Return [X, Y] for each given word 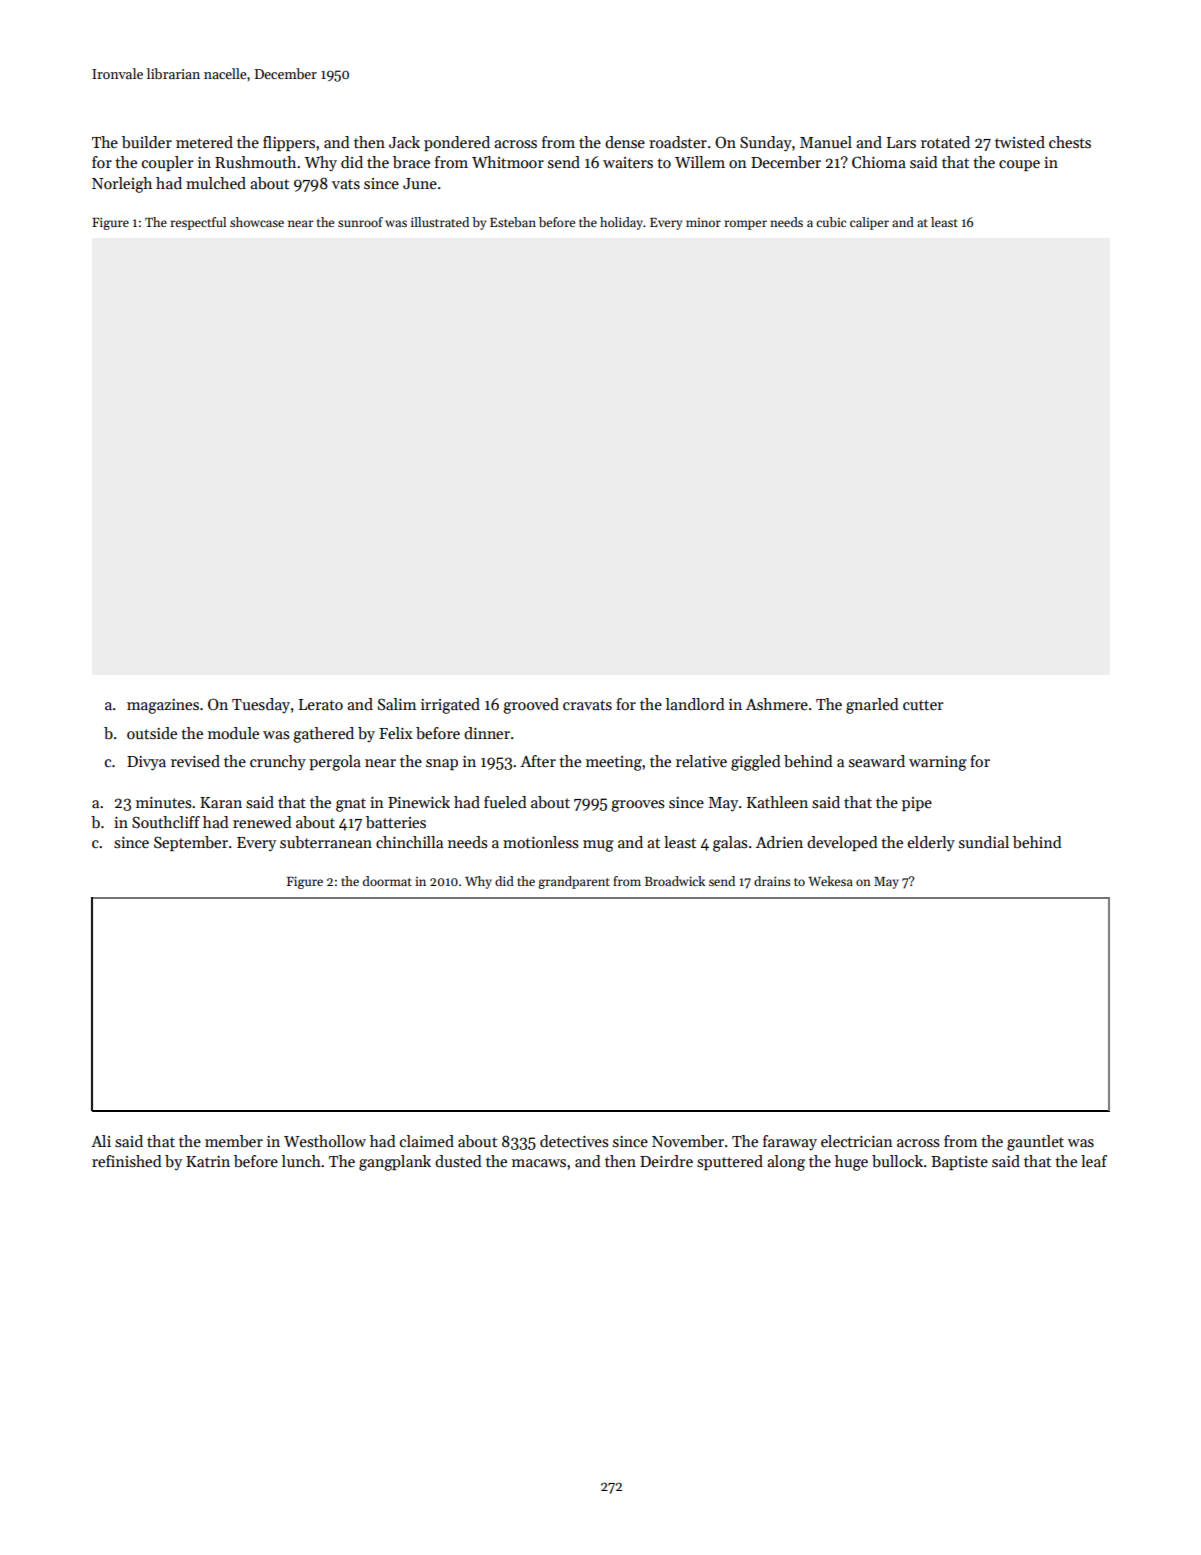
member [234, 1141]
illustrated [440, 222]
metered [204, 142]
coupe [1019, 165]
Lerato [321, 704]
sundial [984, 842]
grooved [531, 706]
